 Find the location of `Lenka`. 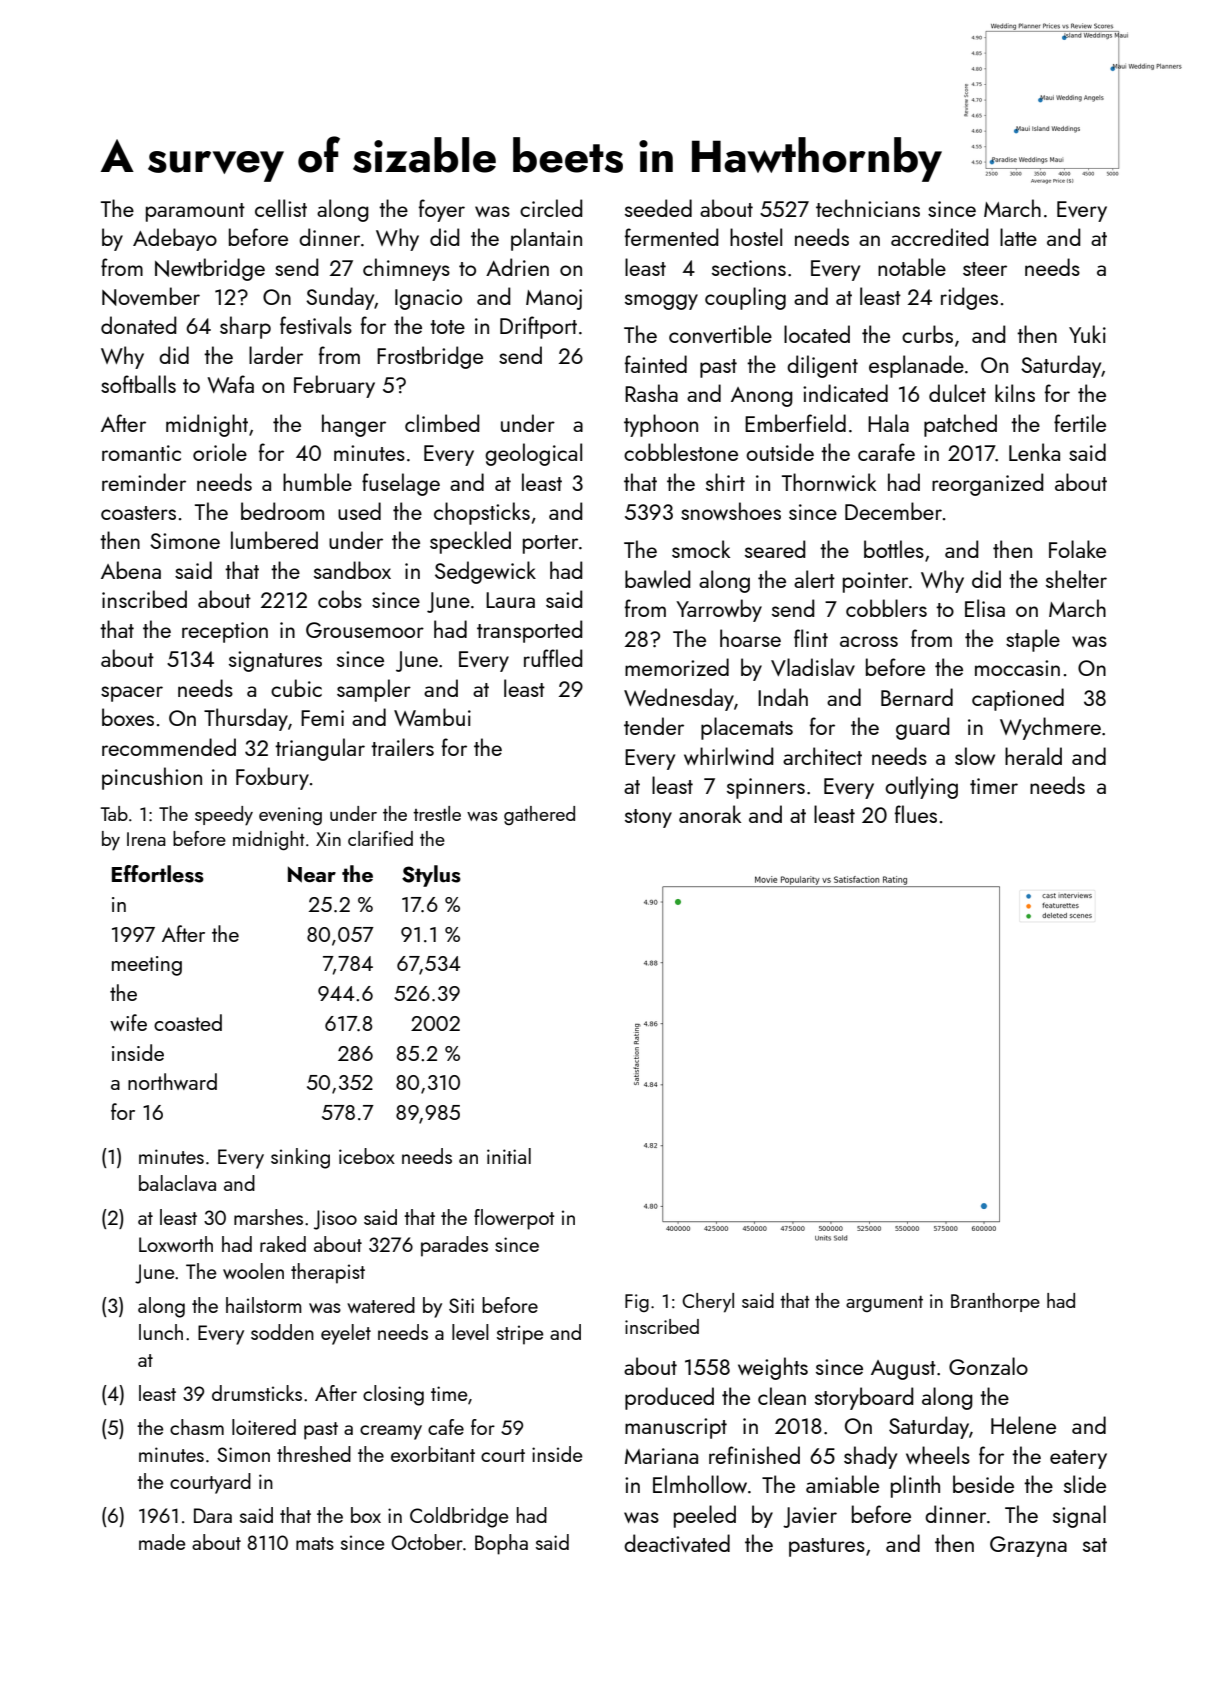

Lenka is located at coordinates (1034, 452).
